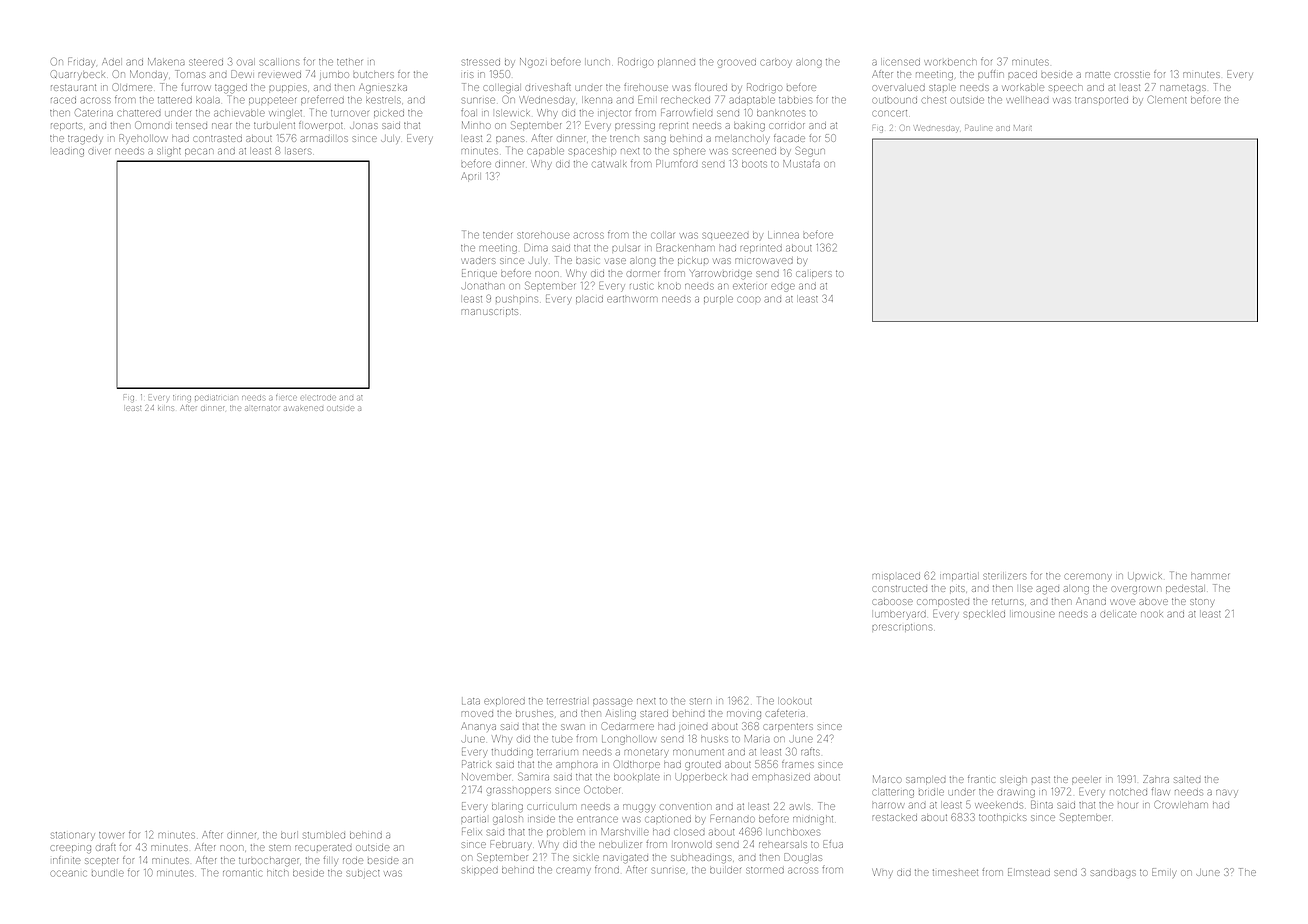 This image has height=924, width=1308. What do you see at coordinates (573, 872) in the image?
I see `creamy` at bounding box center [573, 872].
